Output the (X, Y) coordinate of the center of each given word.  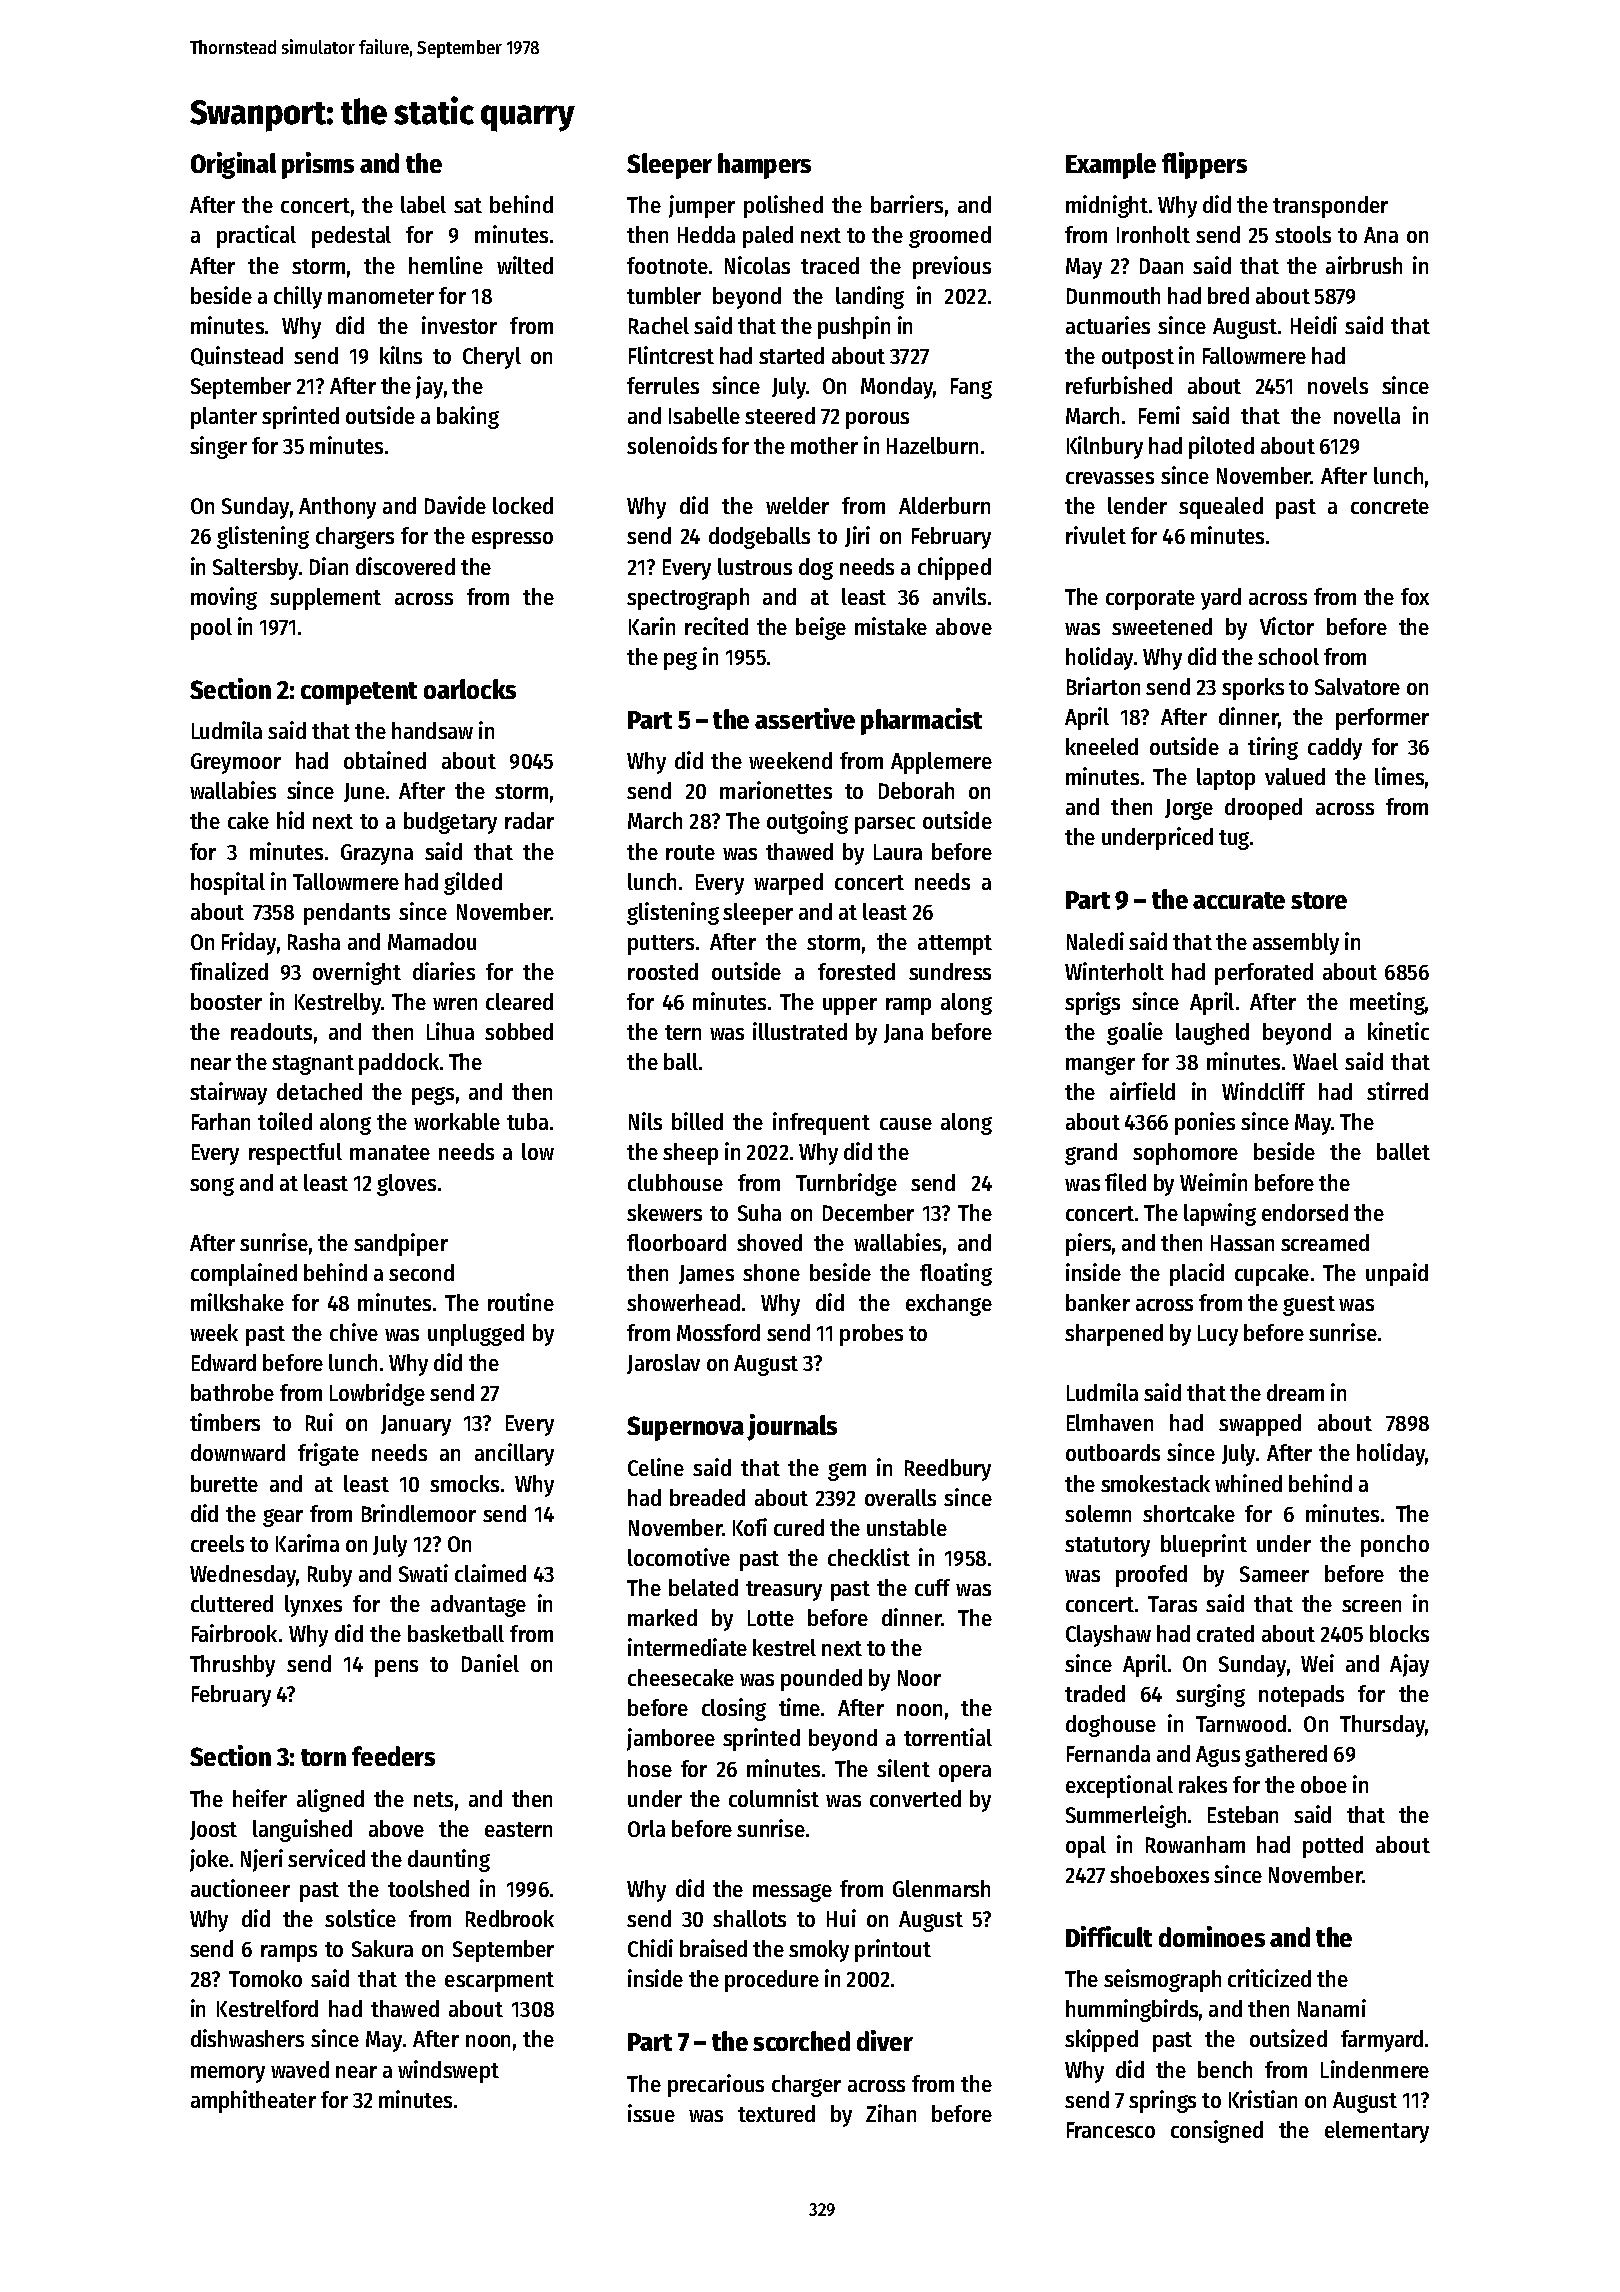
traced (830, 265)
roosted (663, 971)
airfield (1142, 1091)
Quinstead (237, 356)
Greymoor (236, 763)
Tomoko (265, 1978)
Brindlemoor (419, 1513)
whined (1248, 1483)
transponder (1330, 207)
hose (650, 1768)
